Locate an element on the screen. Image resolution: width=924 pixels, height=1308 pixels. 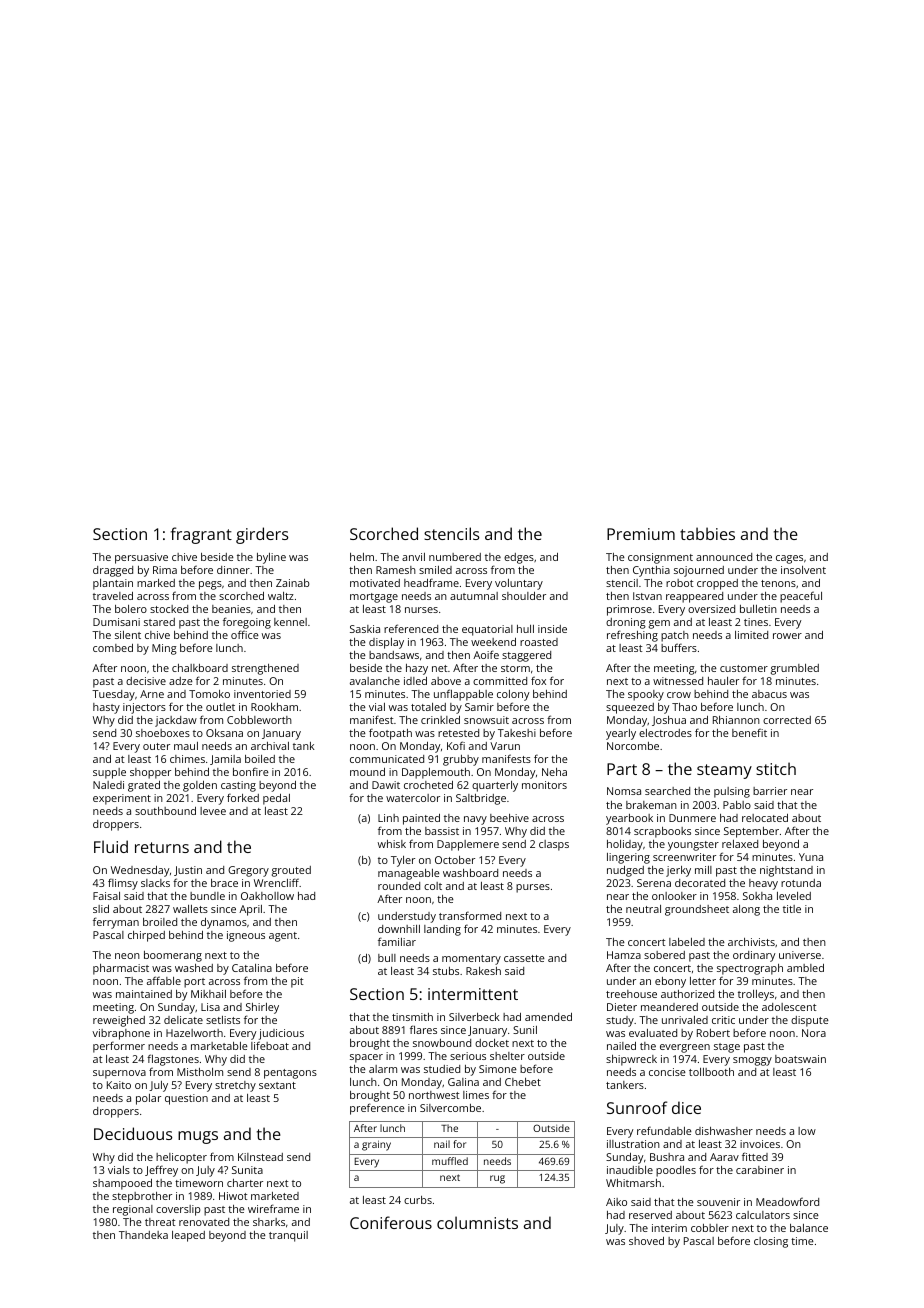
searched is located at coordinates (667, 791).
